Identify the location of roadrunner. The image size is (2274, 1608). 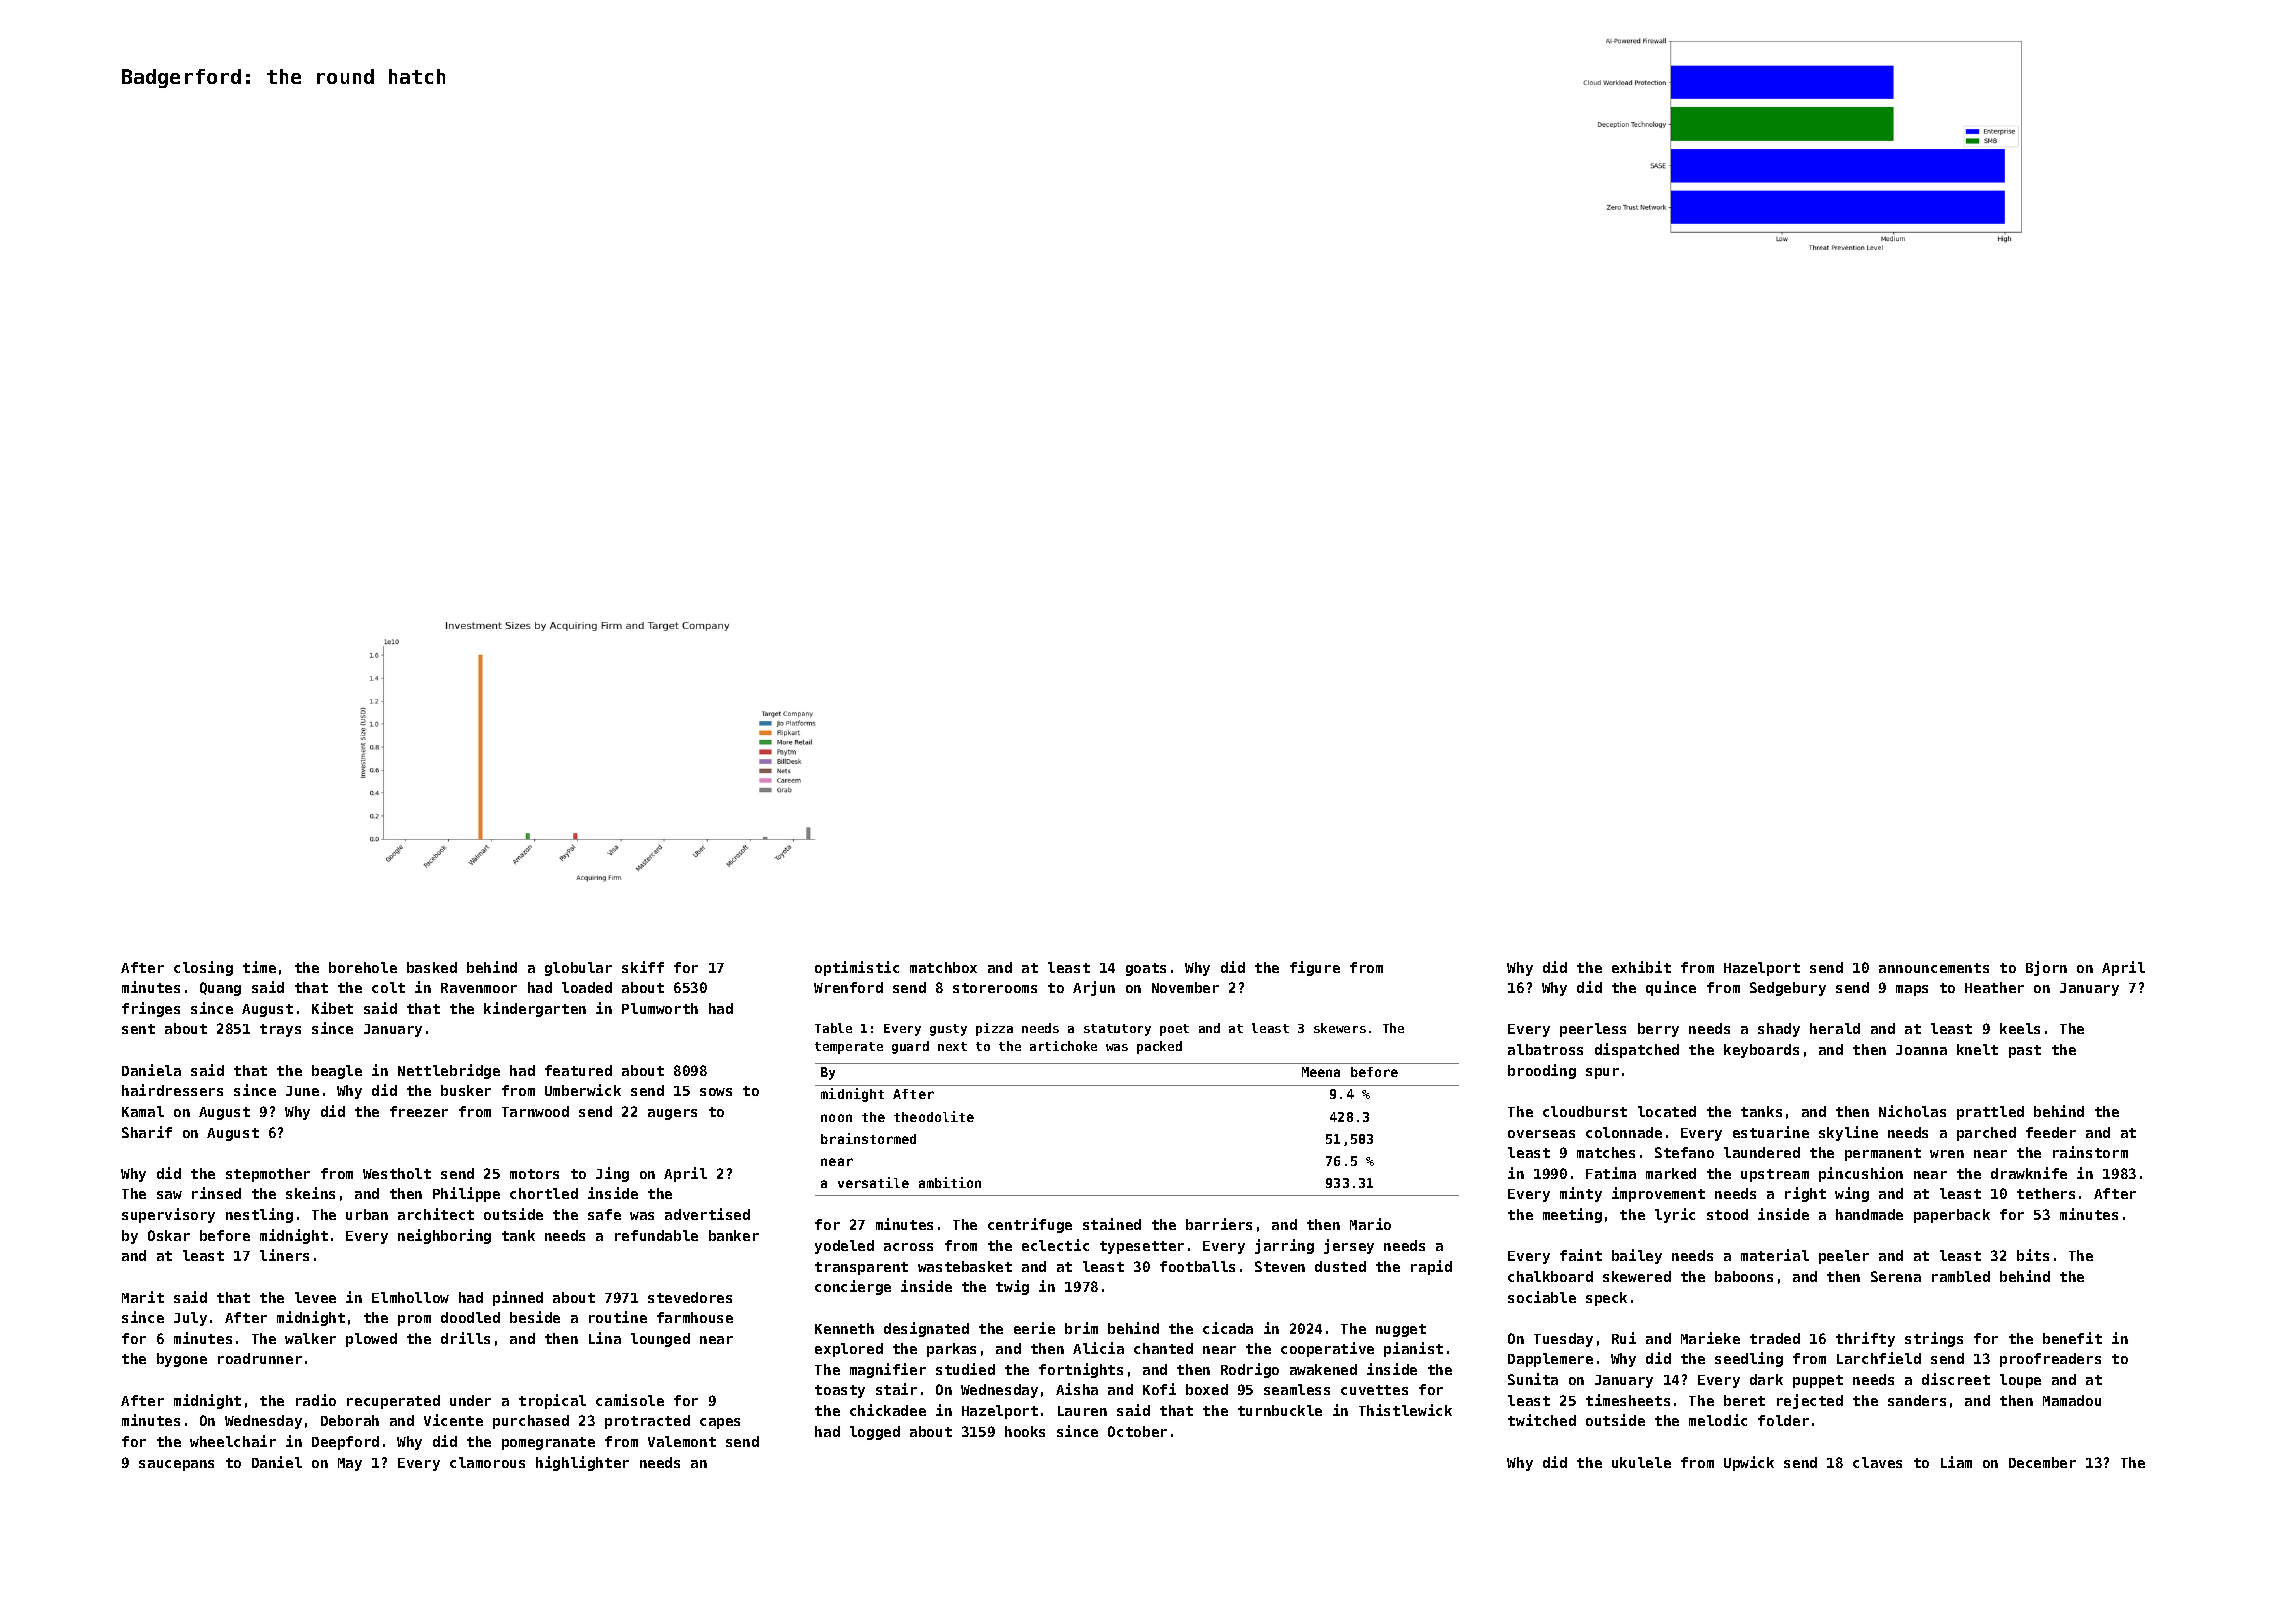
(260, 1358).
